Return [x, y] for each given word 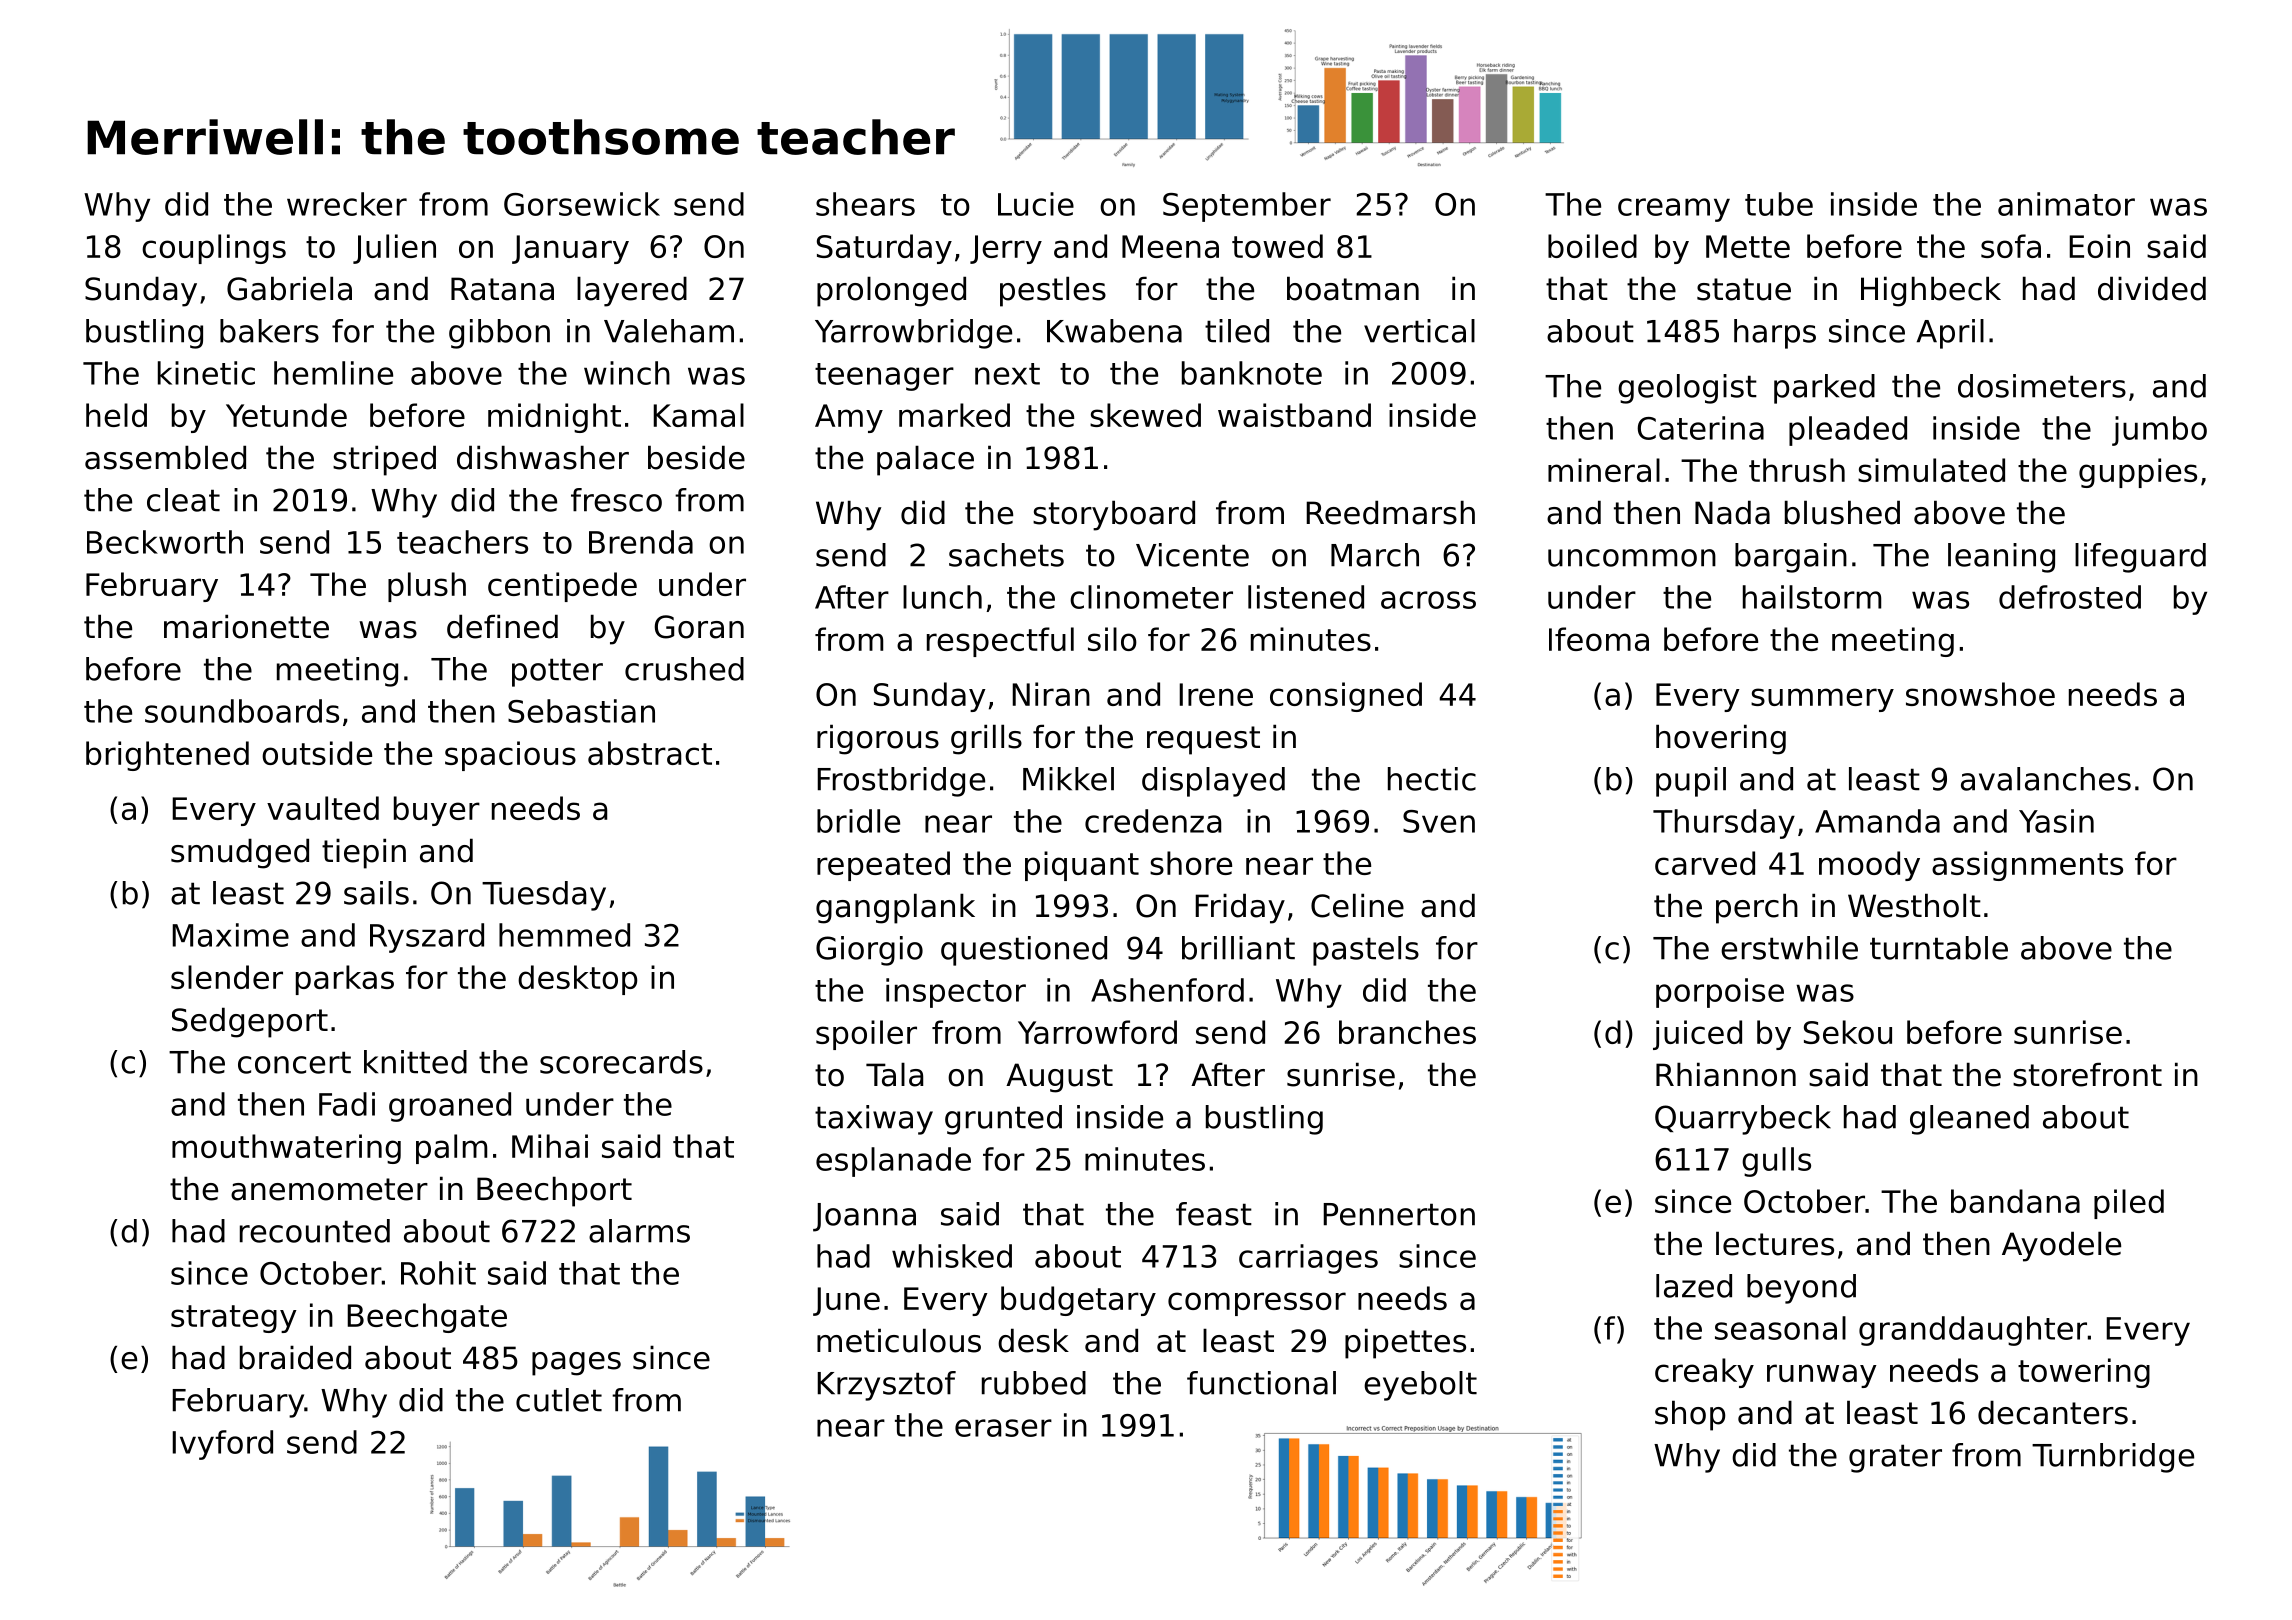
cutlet [559, 1400]
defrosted [2070, 597]
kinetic [206, 373]
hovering [1721, 739]
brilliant [1238, 948]
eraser [1003, 1428]
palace [925, 460]
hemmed [564, 935]
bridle [858, 821]
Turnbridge [2113, 1458]
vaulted [323, 808]
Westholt [1914, 905]
